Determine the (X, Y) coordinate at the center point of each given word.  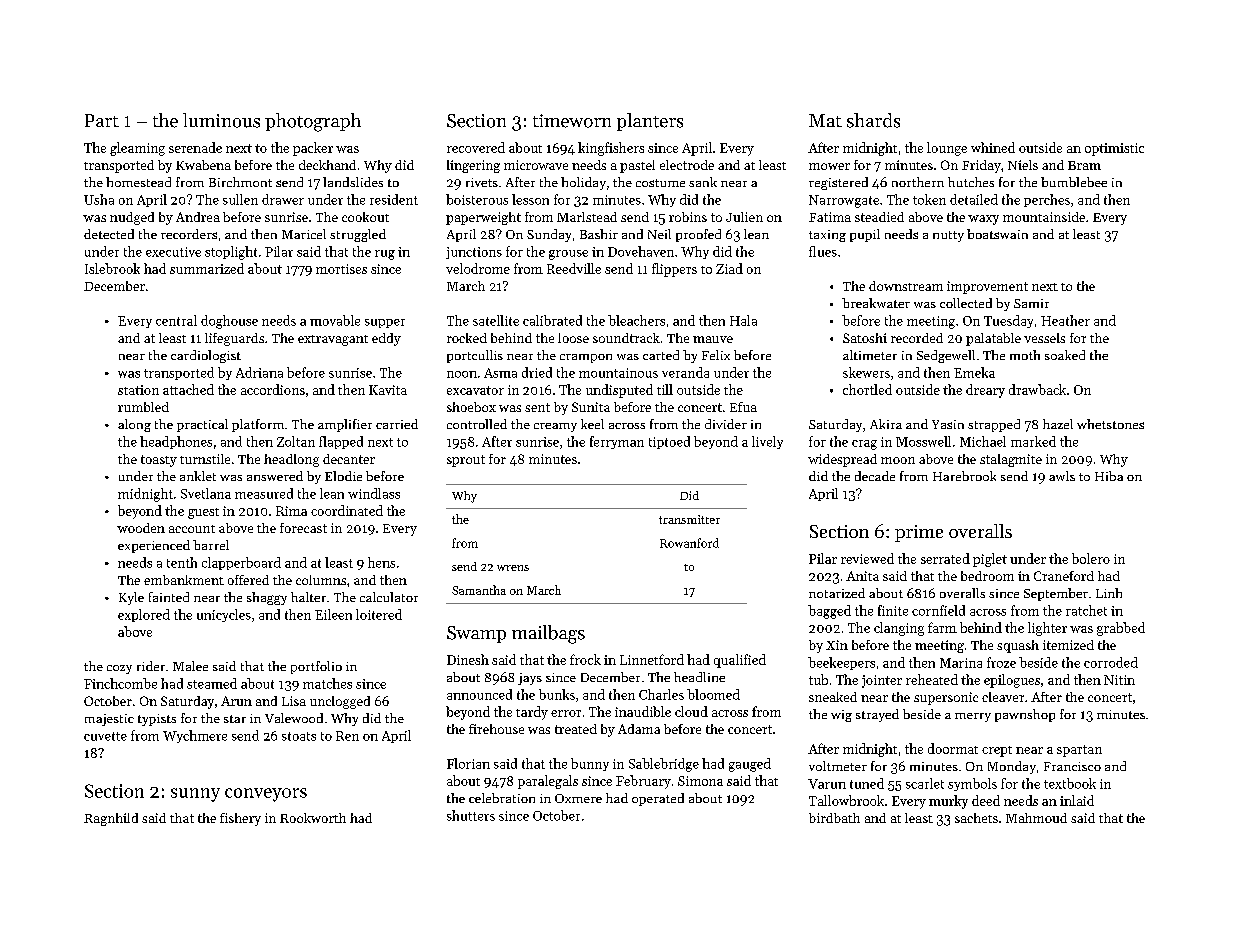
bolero (1091, 558)
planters (650, 122)
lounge (947, 149)
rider (151, 666)
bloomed (713, 694)
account (192, 529)
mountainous (618, 373)
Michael (983, 441)
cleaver (1003, 697)
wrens (513, 568)
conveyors (266, 795)
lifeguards (234, 339)
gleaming (137, 149)
